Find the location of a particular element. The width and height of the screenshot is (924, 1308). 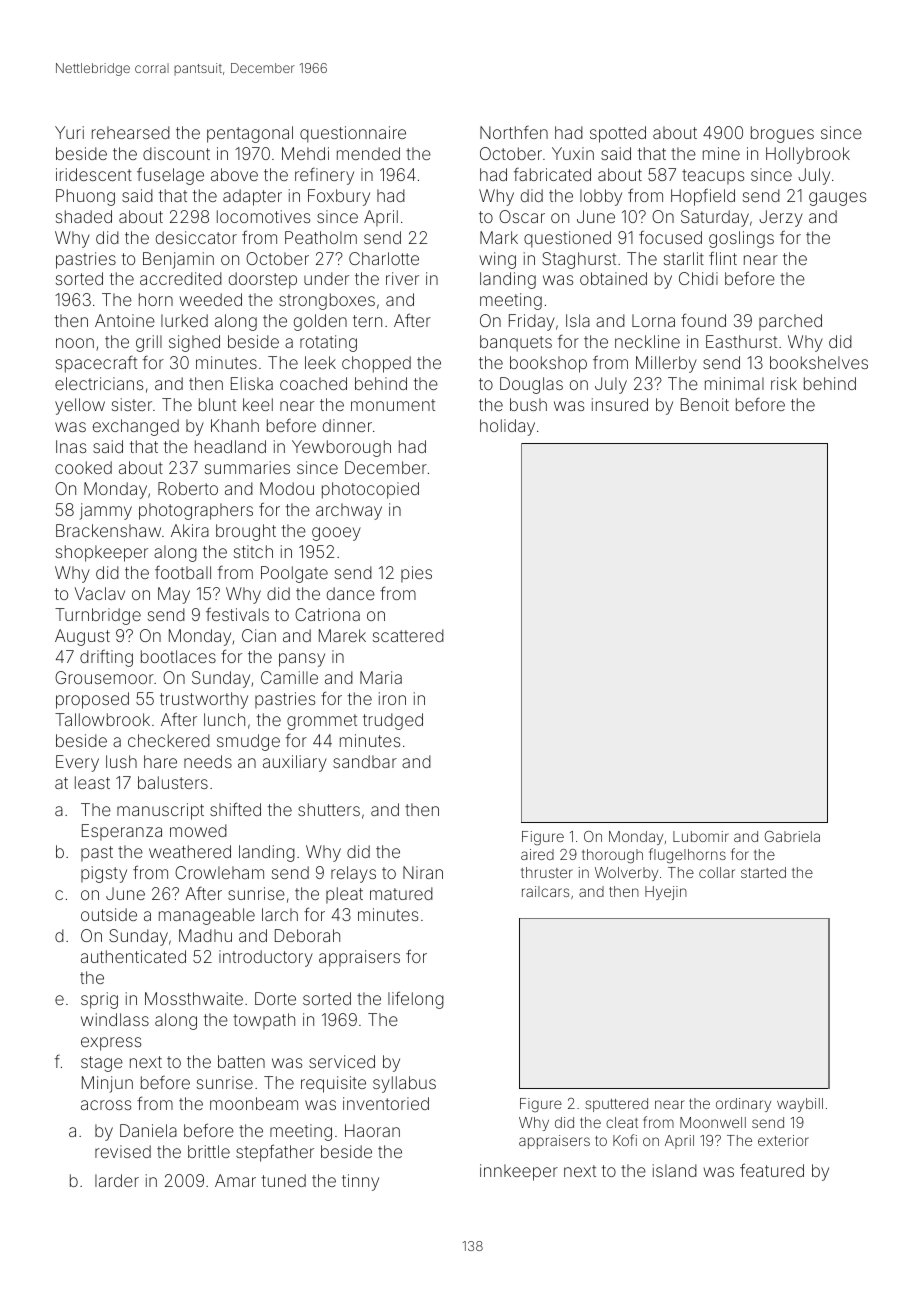

Yuri is located at coordinates (69, 132).
